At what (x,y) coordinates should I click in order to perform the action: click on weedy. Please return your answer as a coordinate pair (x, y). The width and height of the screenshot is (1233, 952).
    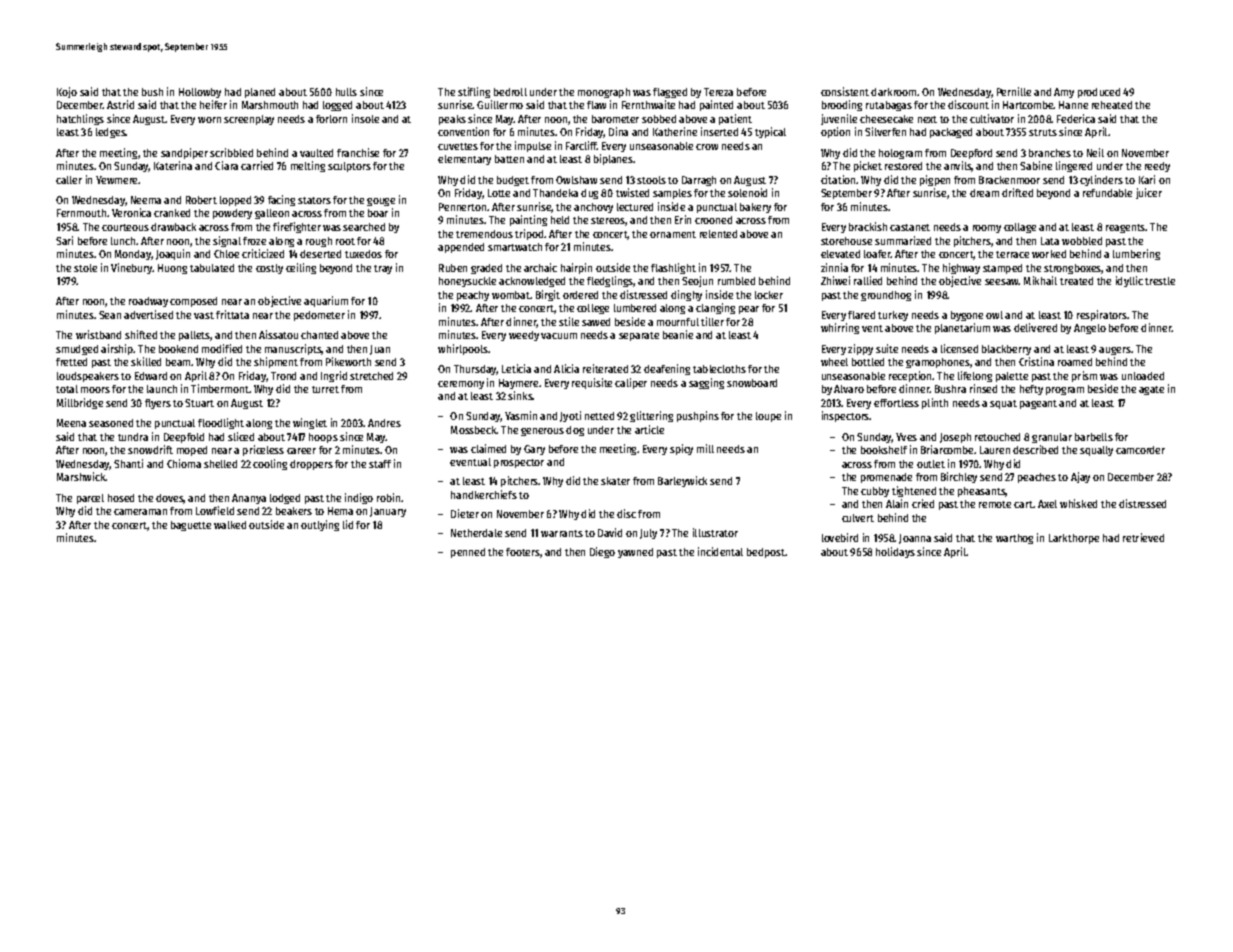
    Looking at the image, I should click on (524, 336).
